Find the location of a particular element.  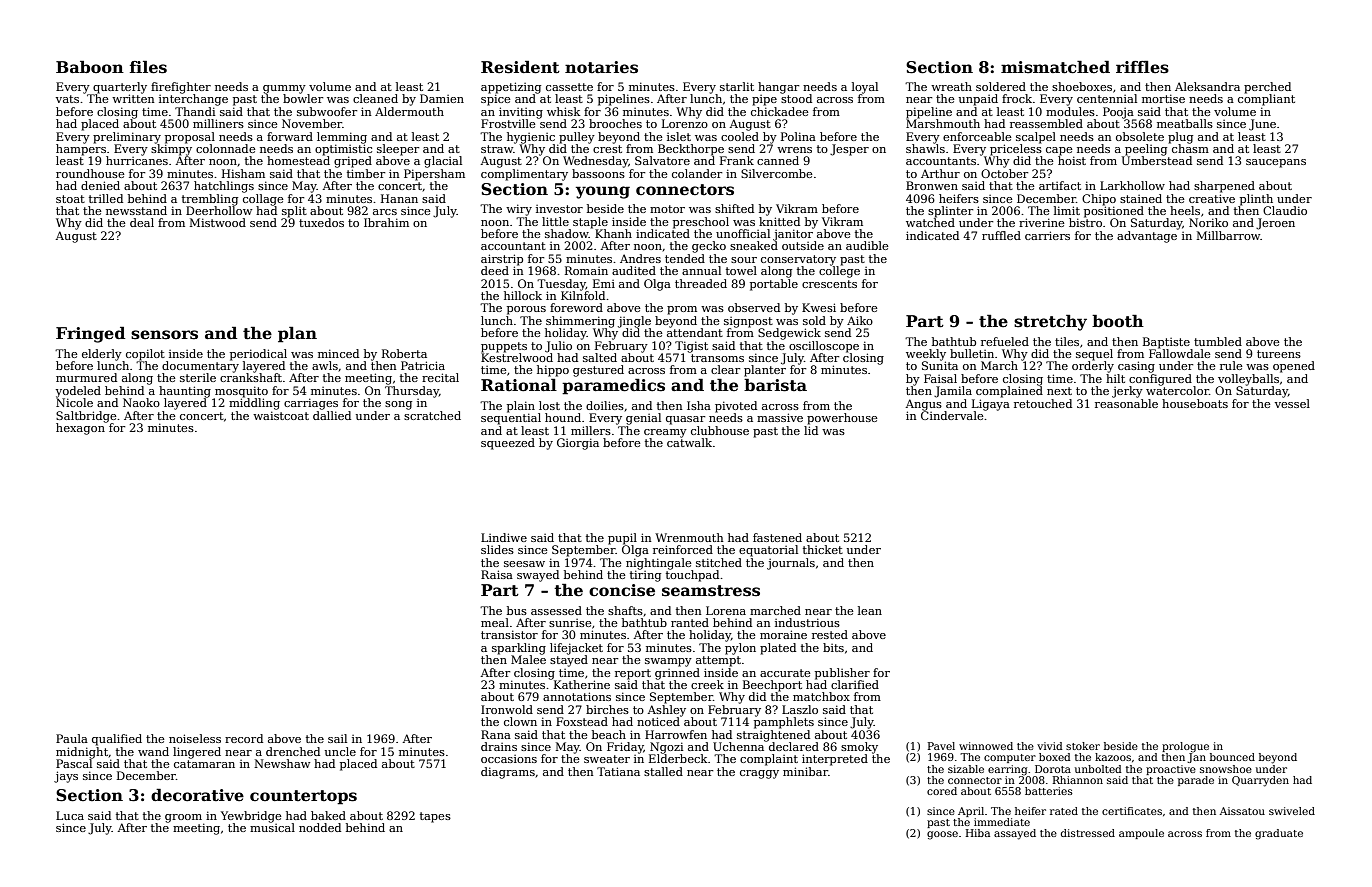

mosquito is located at coordinates (241, 392).
